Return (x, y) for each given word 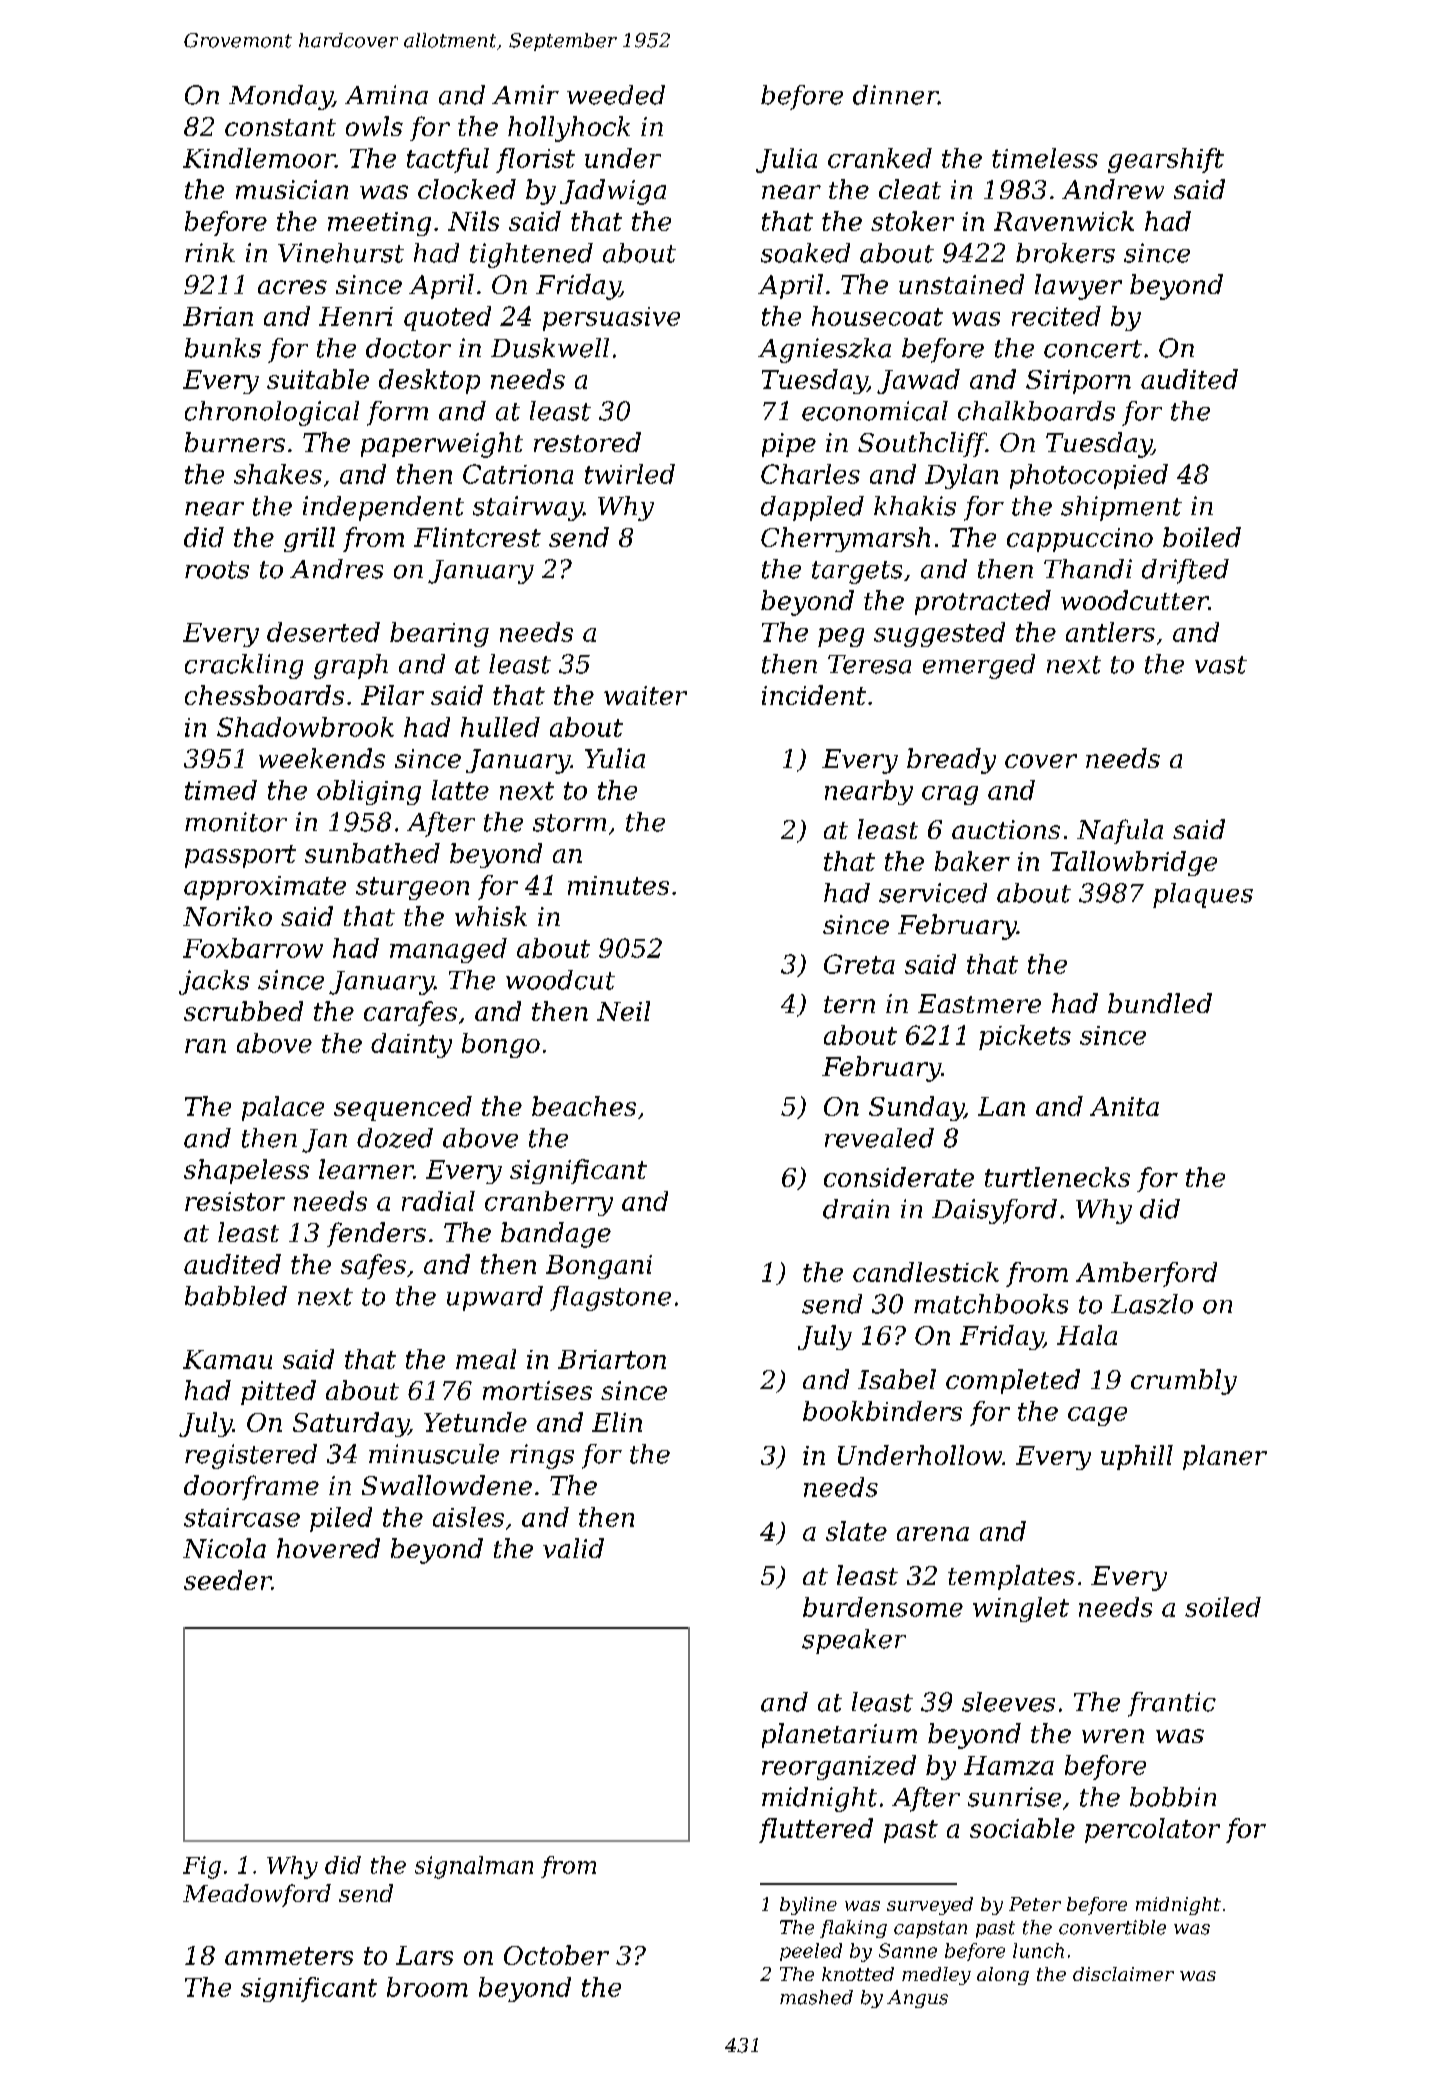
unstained (961, 284)
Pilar (392, 695)
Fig (202, 1867)
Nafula (1120, 831)
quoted (447, 318)
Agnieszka (824, 350)
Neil (623, 1011)
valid (573, 1548)
